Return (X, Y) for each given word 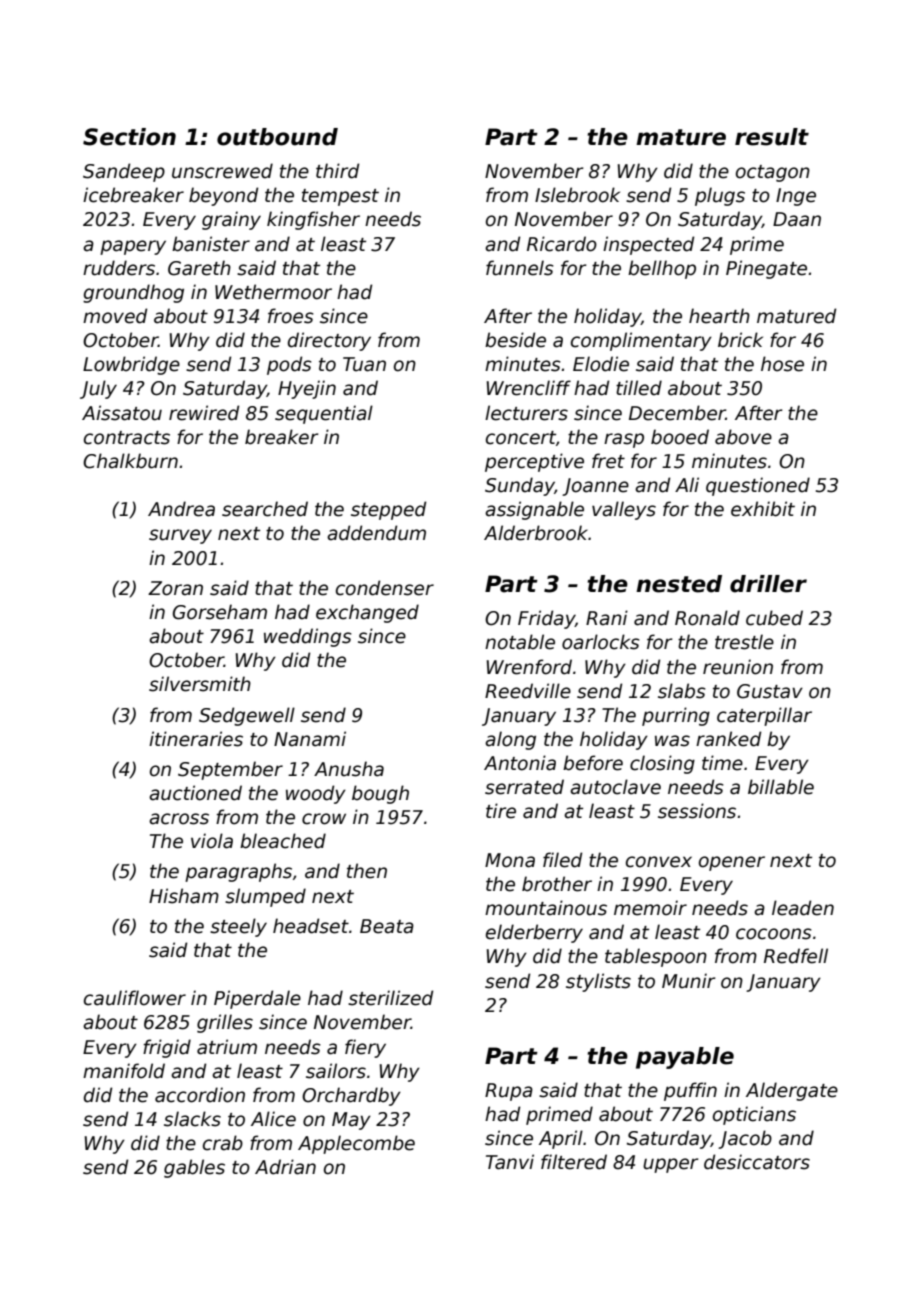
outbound (277, 137)
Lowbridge (131, 365)
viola (212, 841)
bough (380, 794)
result (772, 137)
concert (521, 438)
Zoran (175, 588)
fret (608, 461)
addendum (376, 533)
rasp (624, 440)
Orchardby (351, 1096)
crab (223, 1143)
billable (781, 787)
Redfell (796, 956)
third (337, 171)
